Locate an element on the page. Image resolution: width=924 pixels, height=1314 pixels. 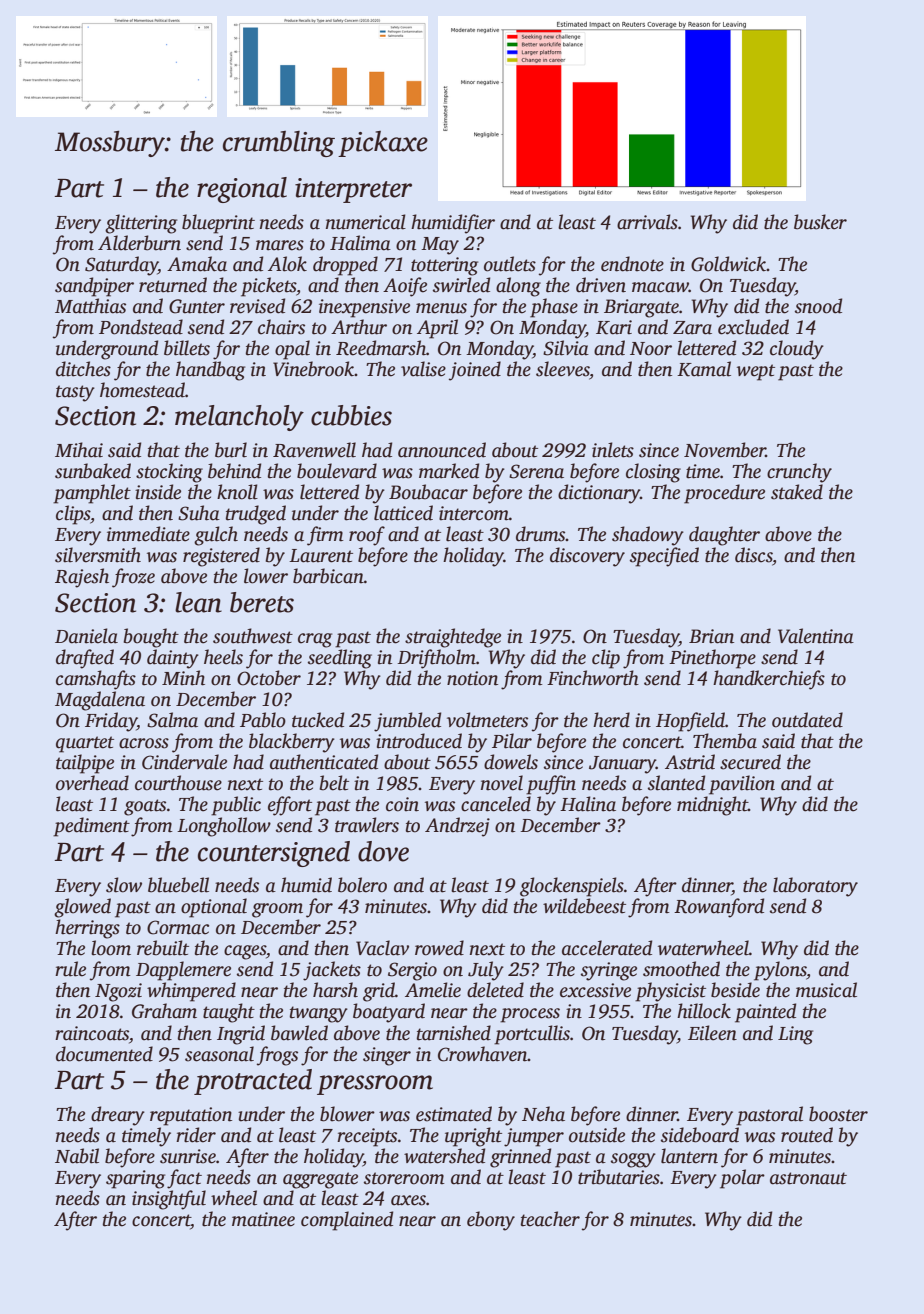
Magdalena is located at coordinates (100, 701).
